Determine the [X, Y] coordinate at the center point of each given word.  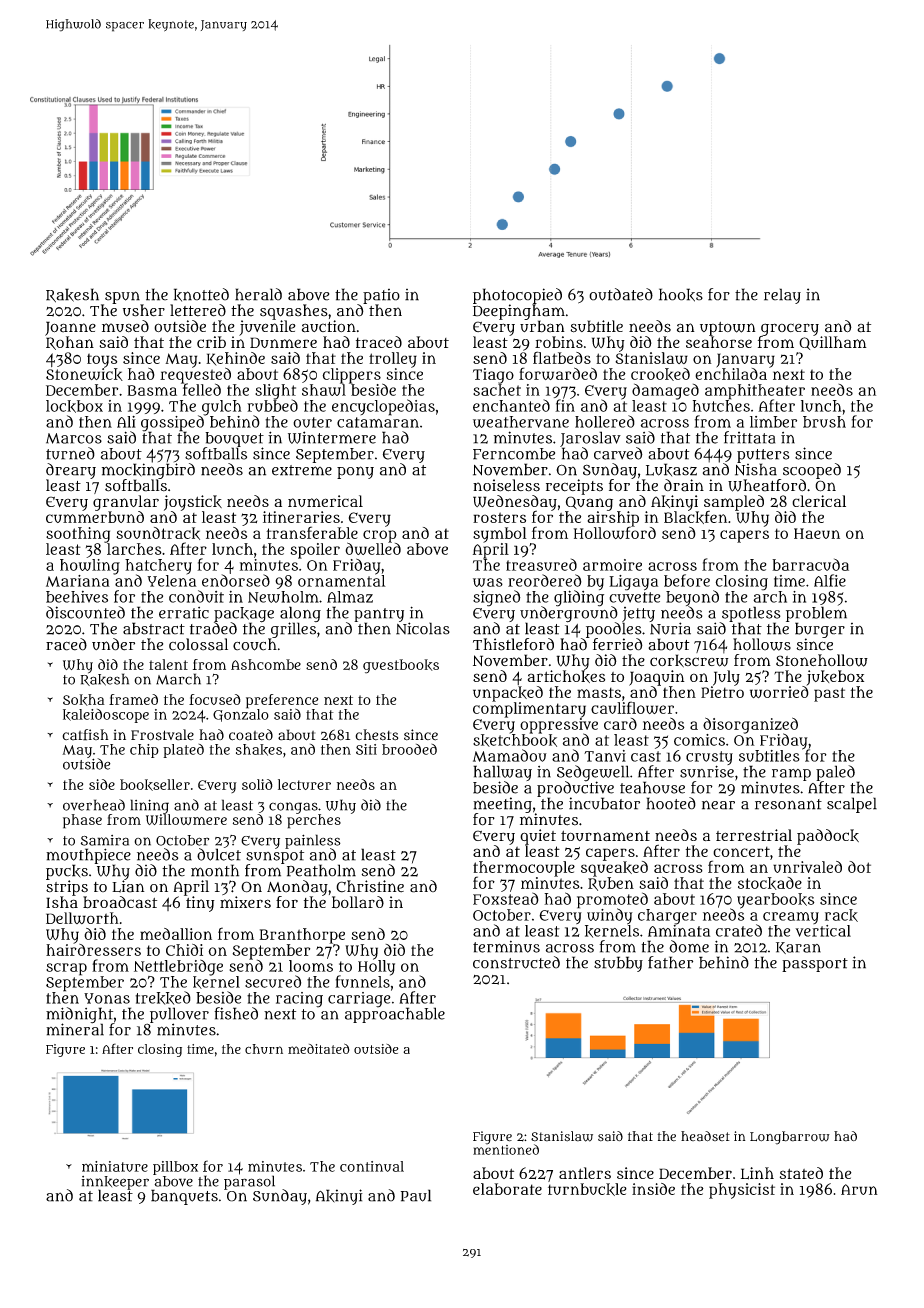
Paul [416, 1195]
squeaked [614, 869]
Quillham [833, 343]
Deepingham [519, 312]
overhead [94, 805]
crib [211, 342]
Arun [859, 1189]
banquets [184, 1197]
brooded [409, 749]
